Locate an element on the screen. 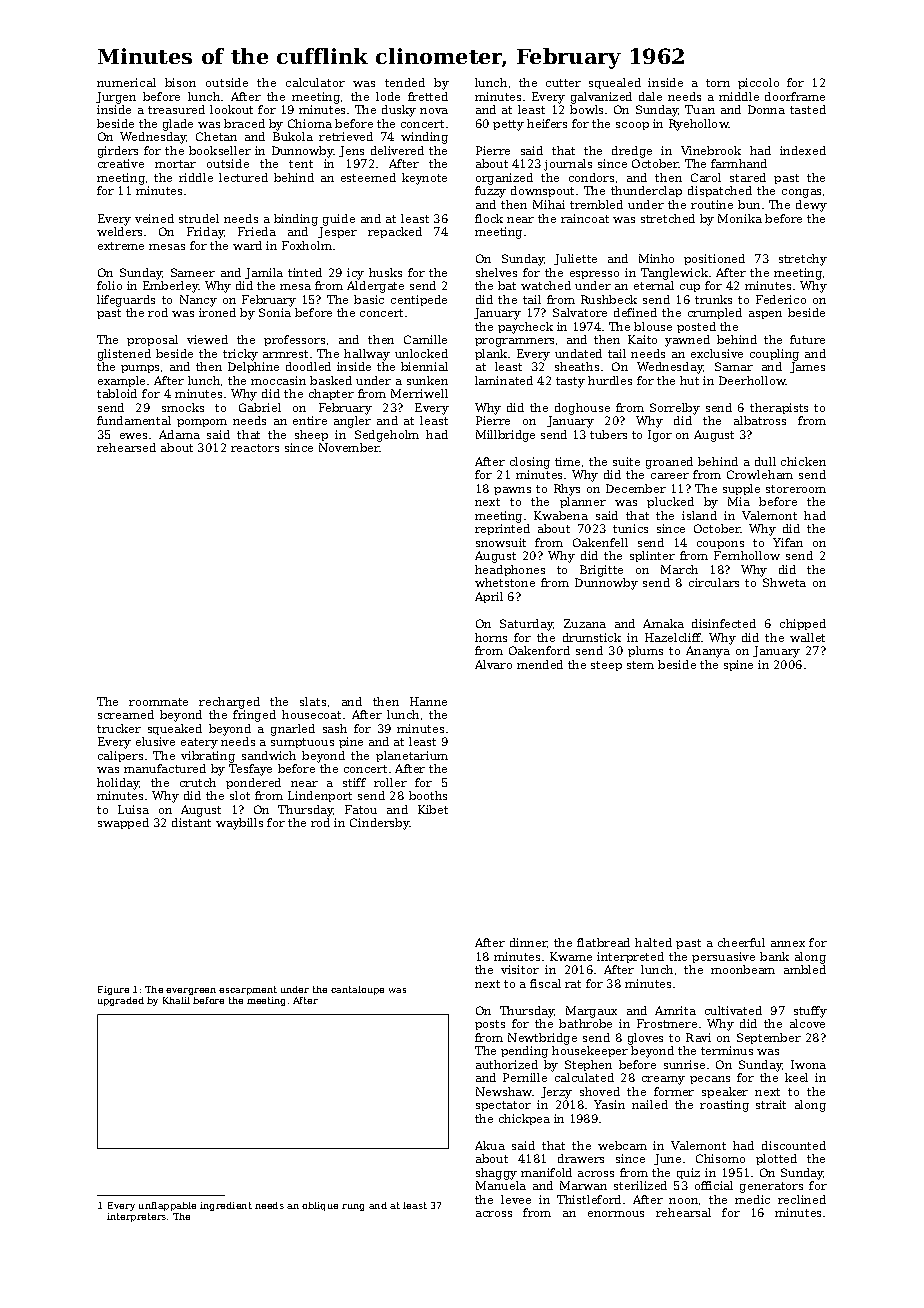 This screenshot has height=1308, width=924. doorframe is located at coordinates (795, 96).
